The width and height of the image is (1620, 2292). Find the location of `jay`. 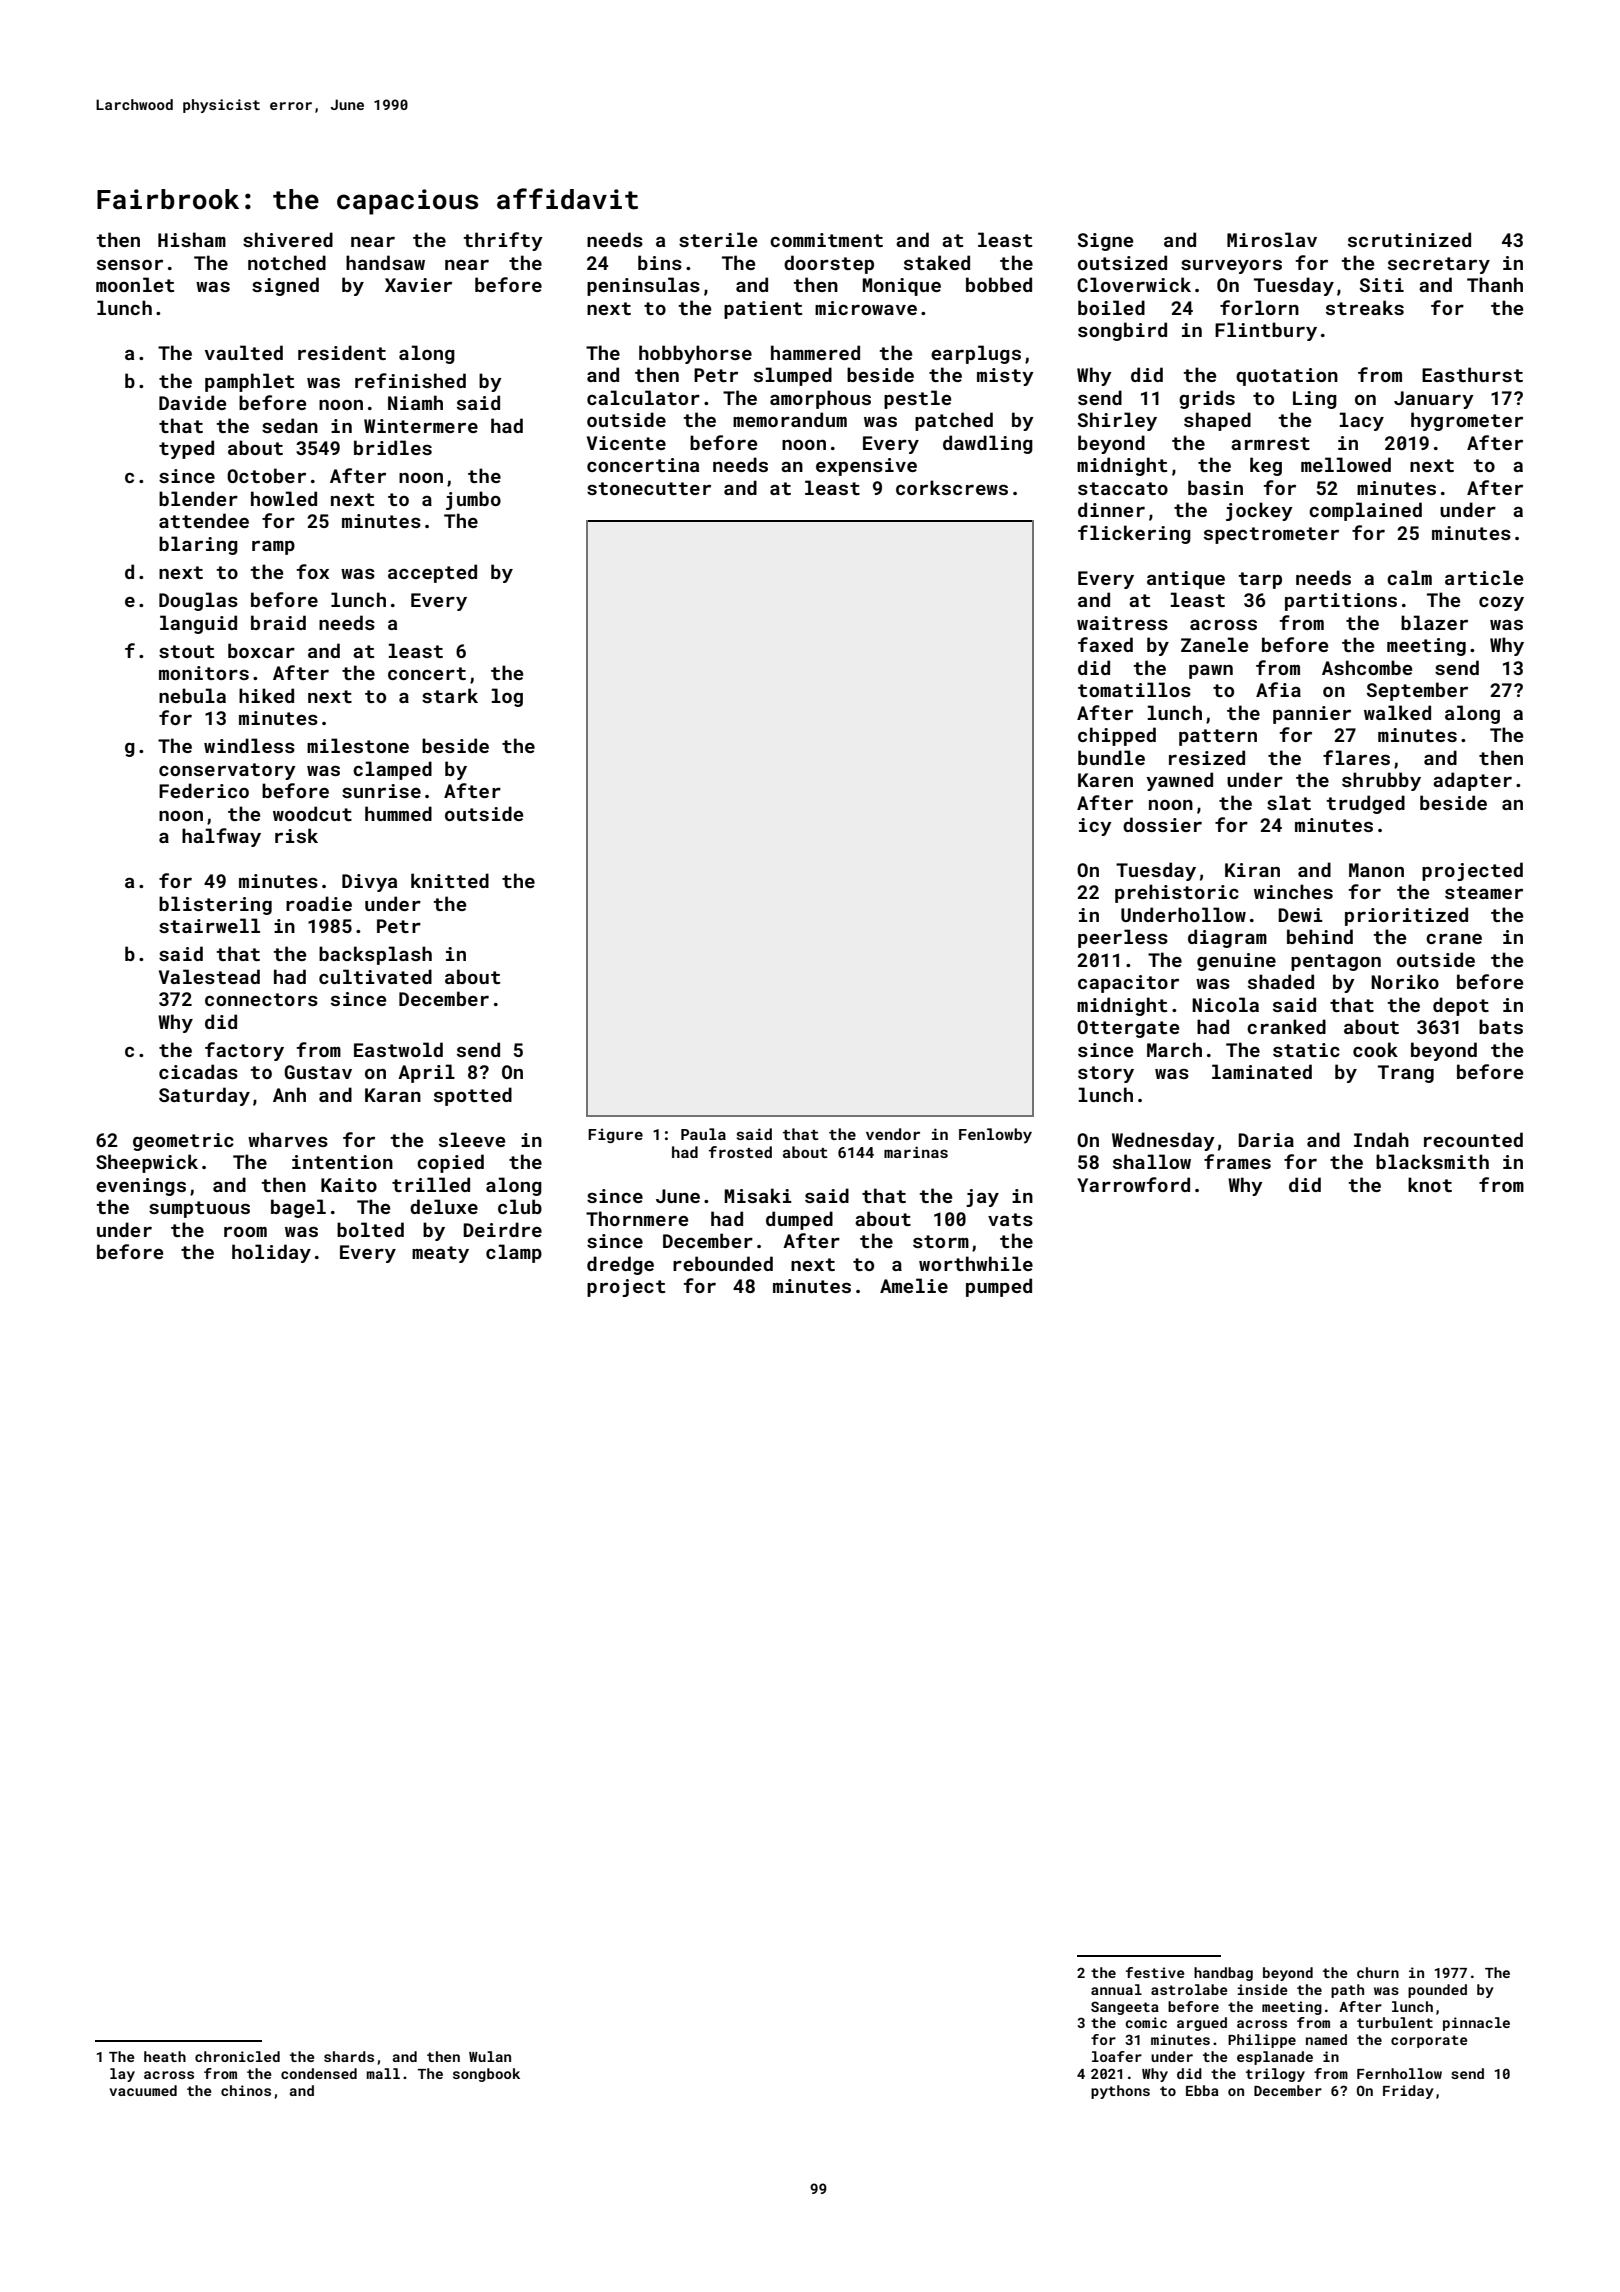

jay is located at coordinates (982, 1198).
